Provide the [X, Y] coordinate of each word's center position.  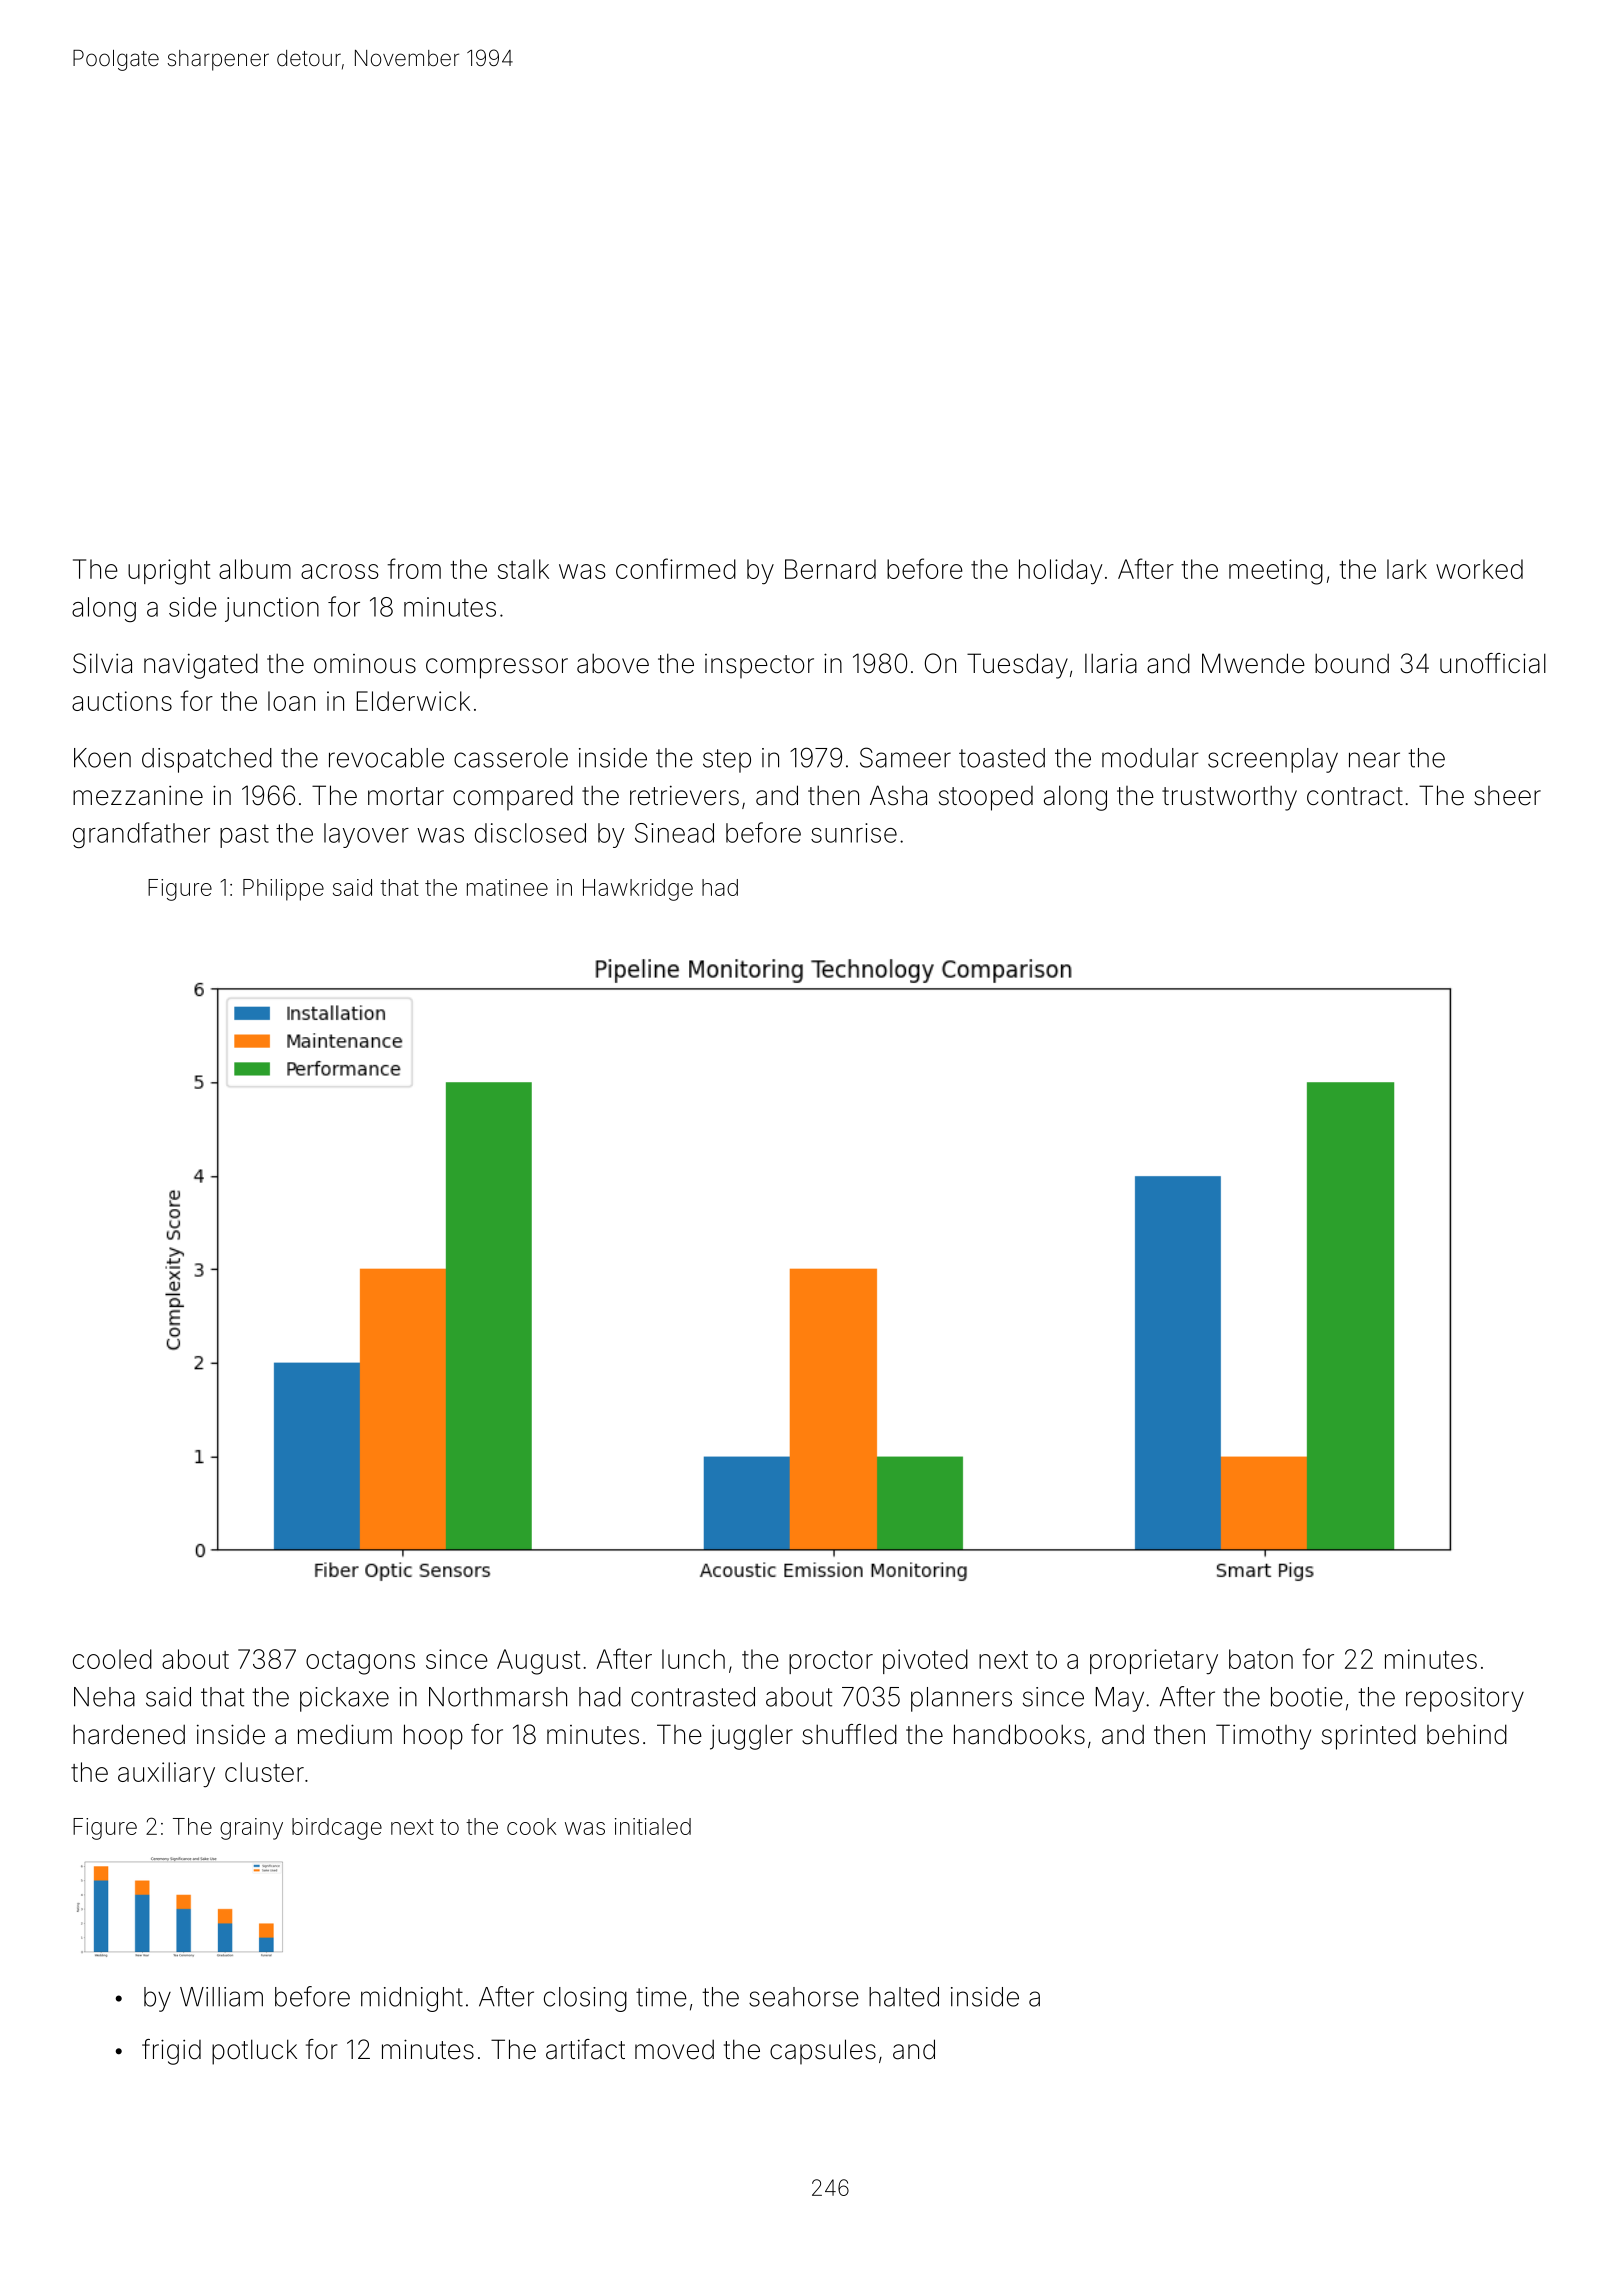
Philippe [283, 890]
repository [1465, 1699]
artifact [585, 2049]
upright [169, 572]
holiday [1061, 572]
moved [674, 2049]
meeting [1276, 572]
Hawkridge [638, 890]
